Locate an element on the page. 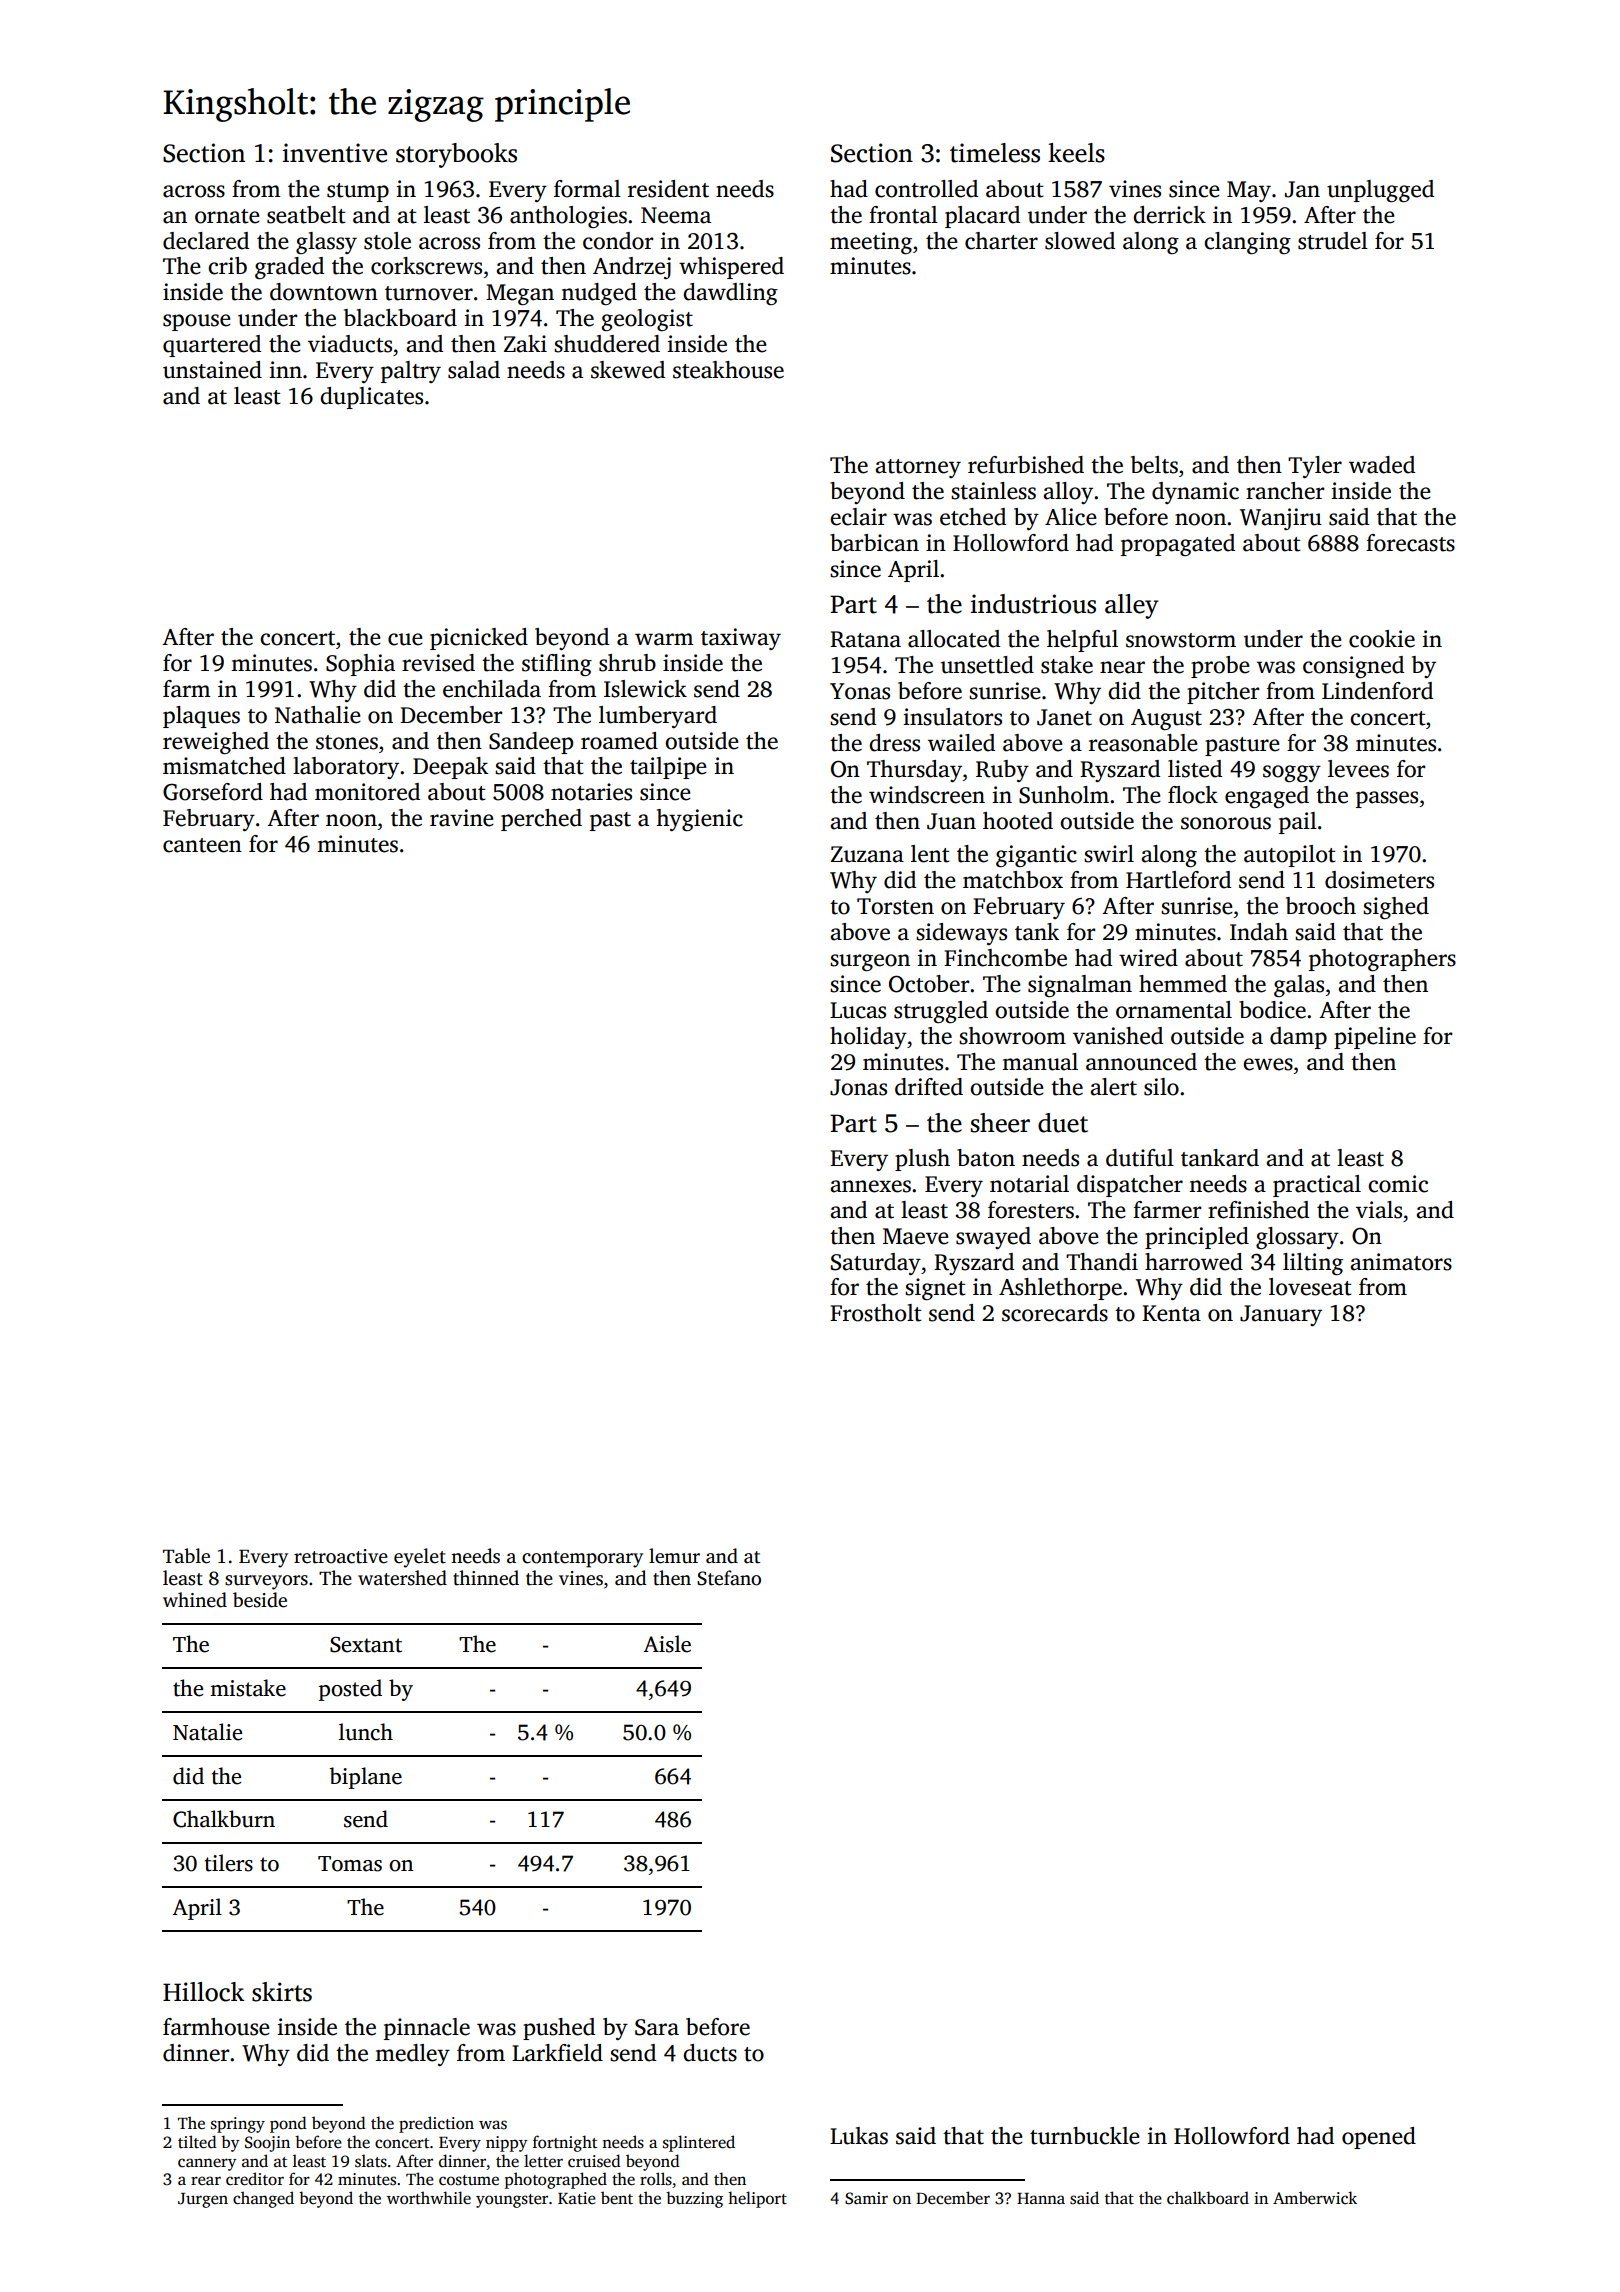  animators is located at coordinates (1401, 1262).
